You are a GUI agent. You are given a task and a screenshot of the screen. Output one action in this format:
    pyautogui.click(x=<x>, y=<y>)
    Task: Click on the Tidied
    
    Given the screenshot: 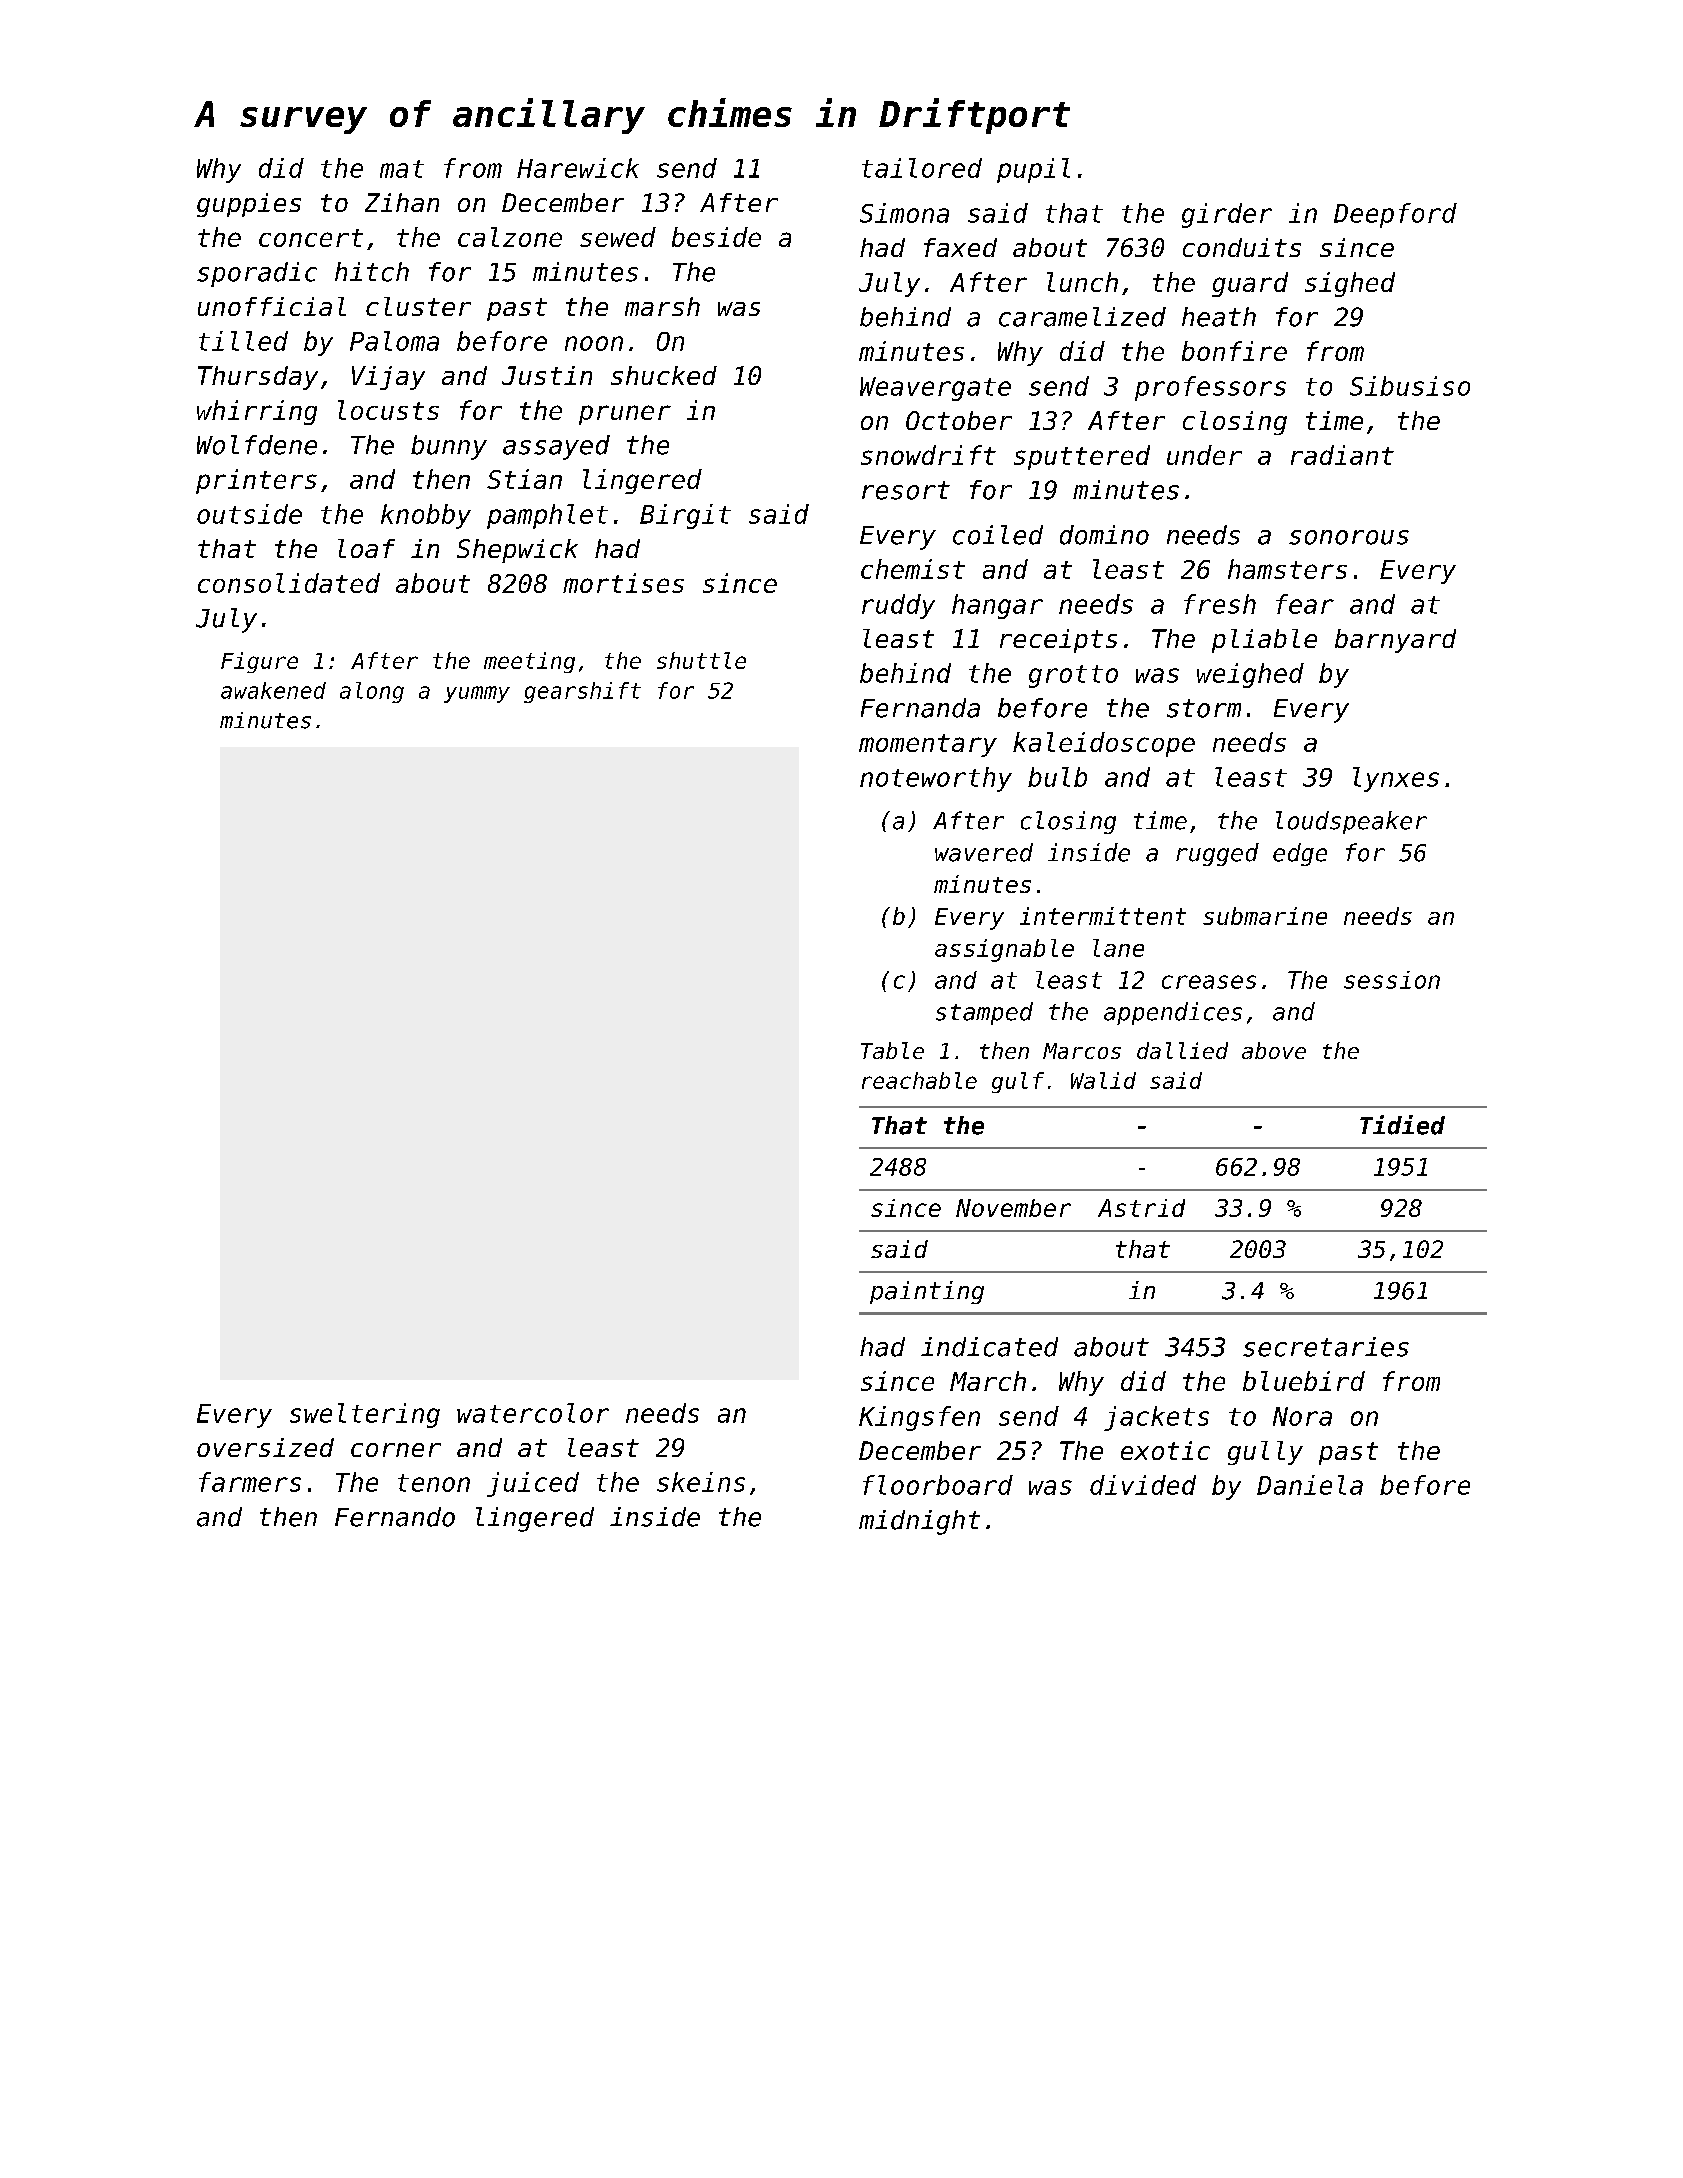 What is the action you would take?
    pyautogui.click(x=1402, y=1125)
